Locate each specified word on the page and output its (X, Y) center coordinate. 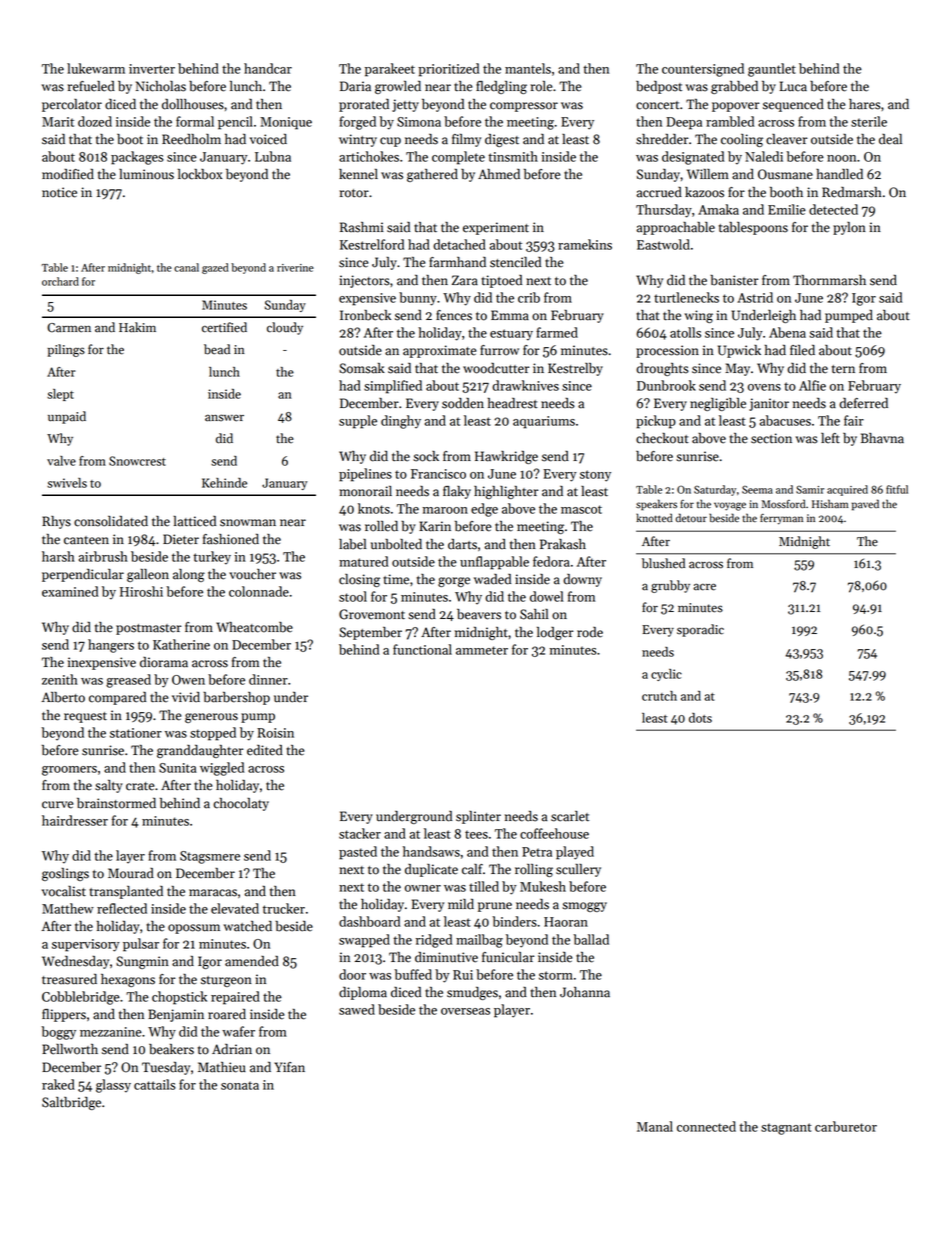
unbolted (396, 544)
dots (700, 718)
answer (224, 418)
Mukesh (543, 886)
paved (865, 505)
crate (140, 786)
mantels (528, 68)
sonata (240, 1085)
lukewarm (96, 68)
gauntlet (772, 70)
